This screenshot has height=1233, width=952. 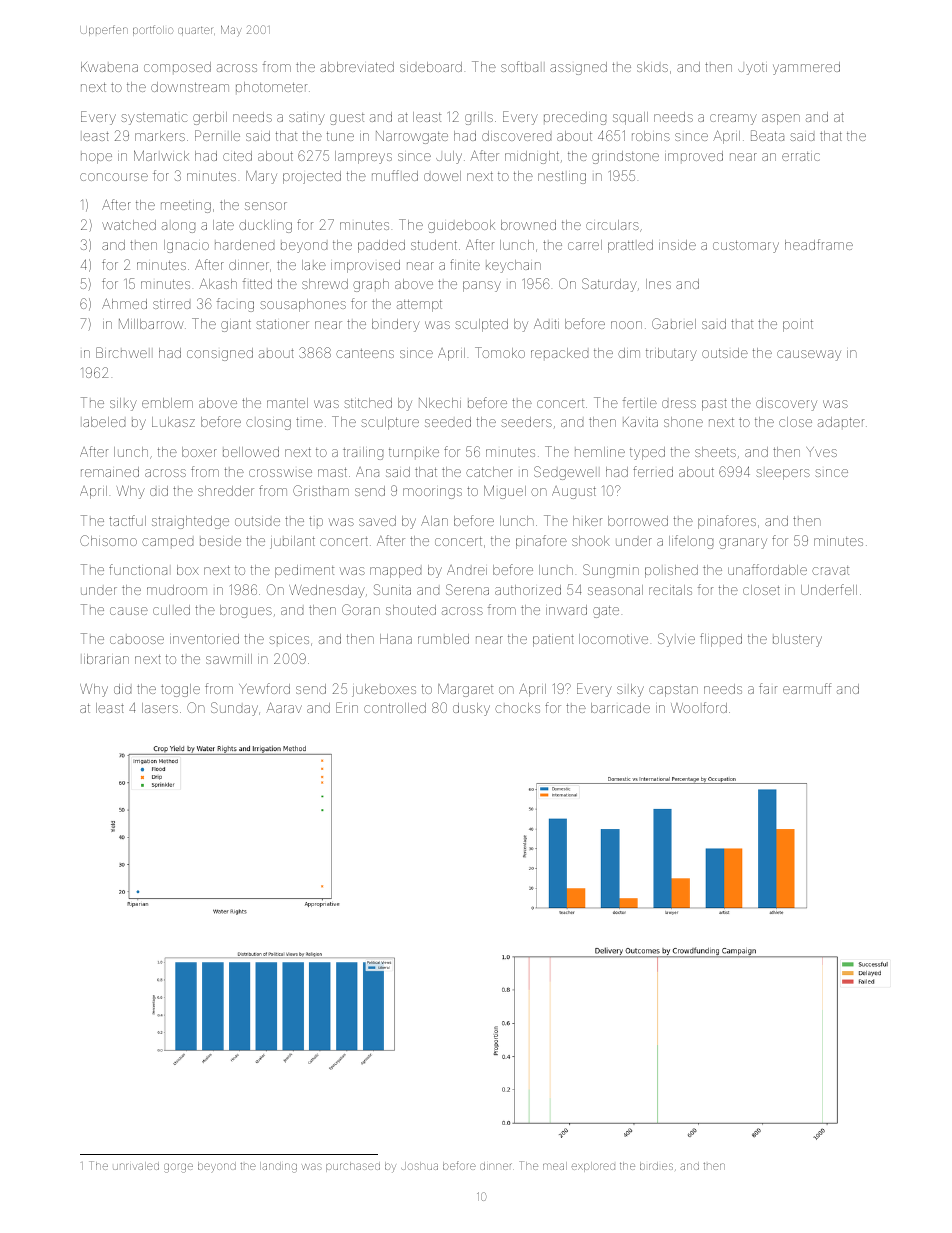 What do you see at coordinates (199, 452) in the screenshot?
I see `boxer` at bounding box center [199, 452].
